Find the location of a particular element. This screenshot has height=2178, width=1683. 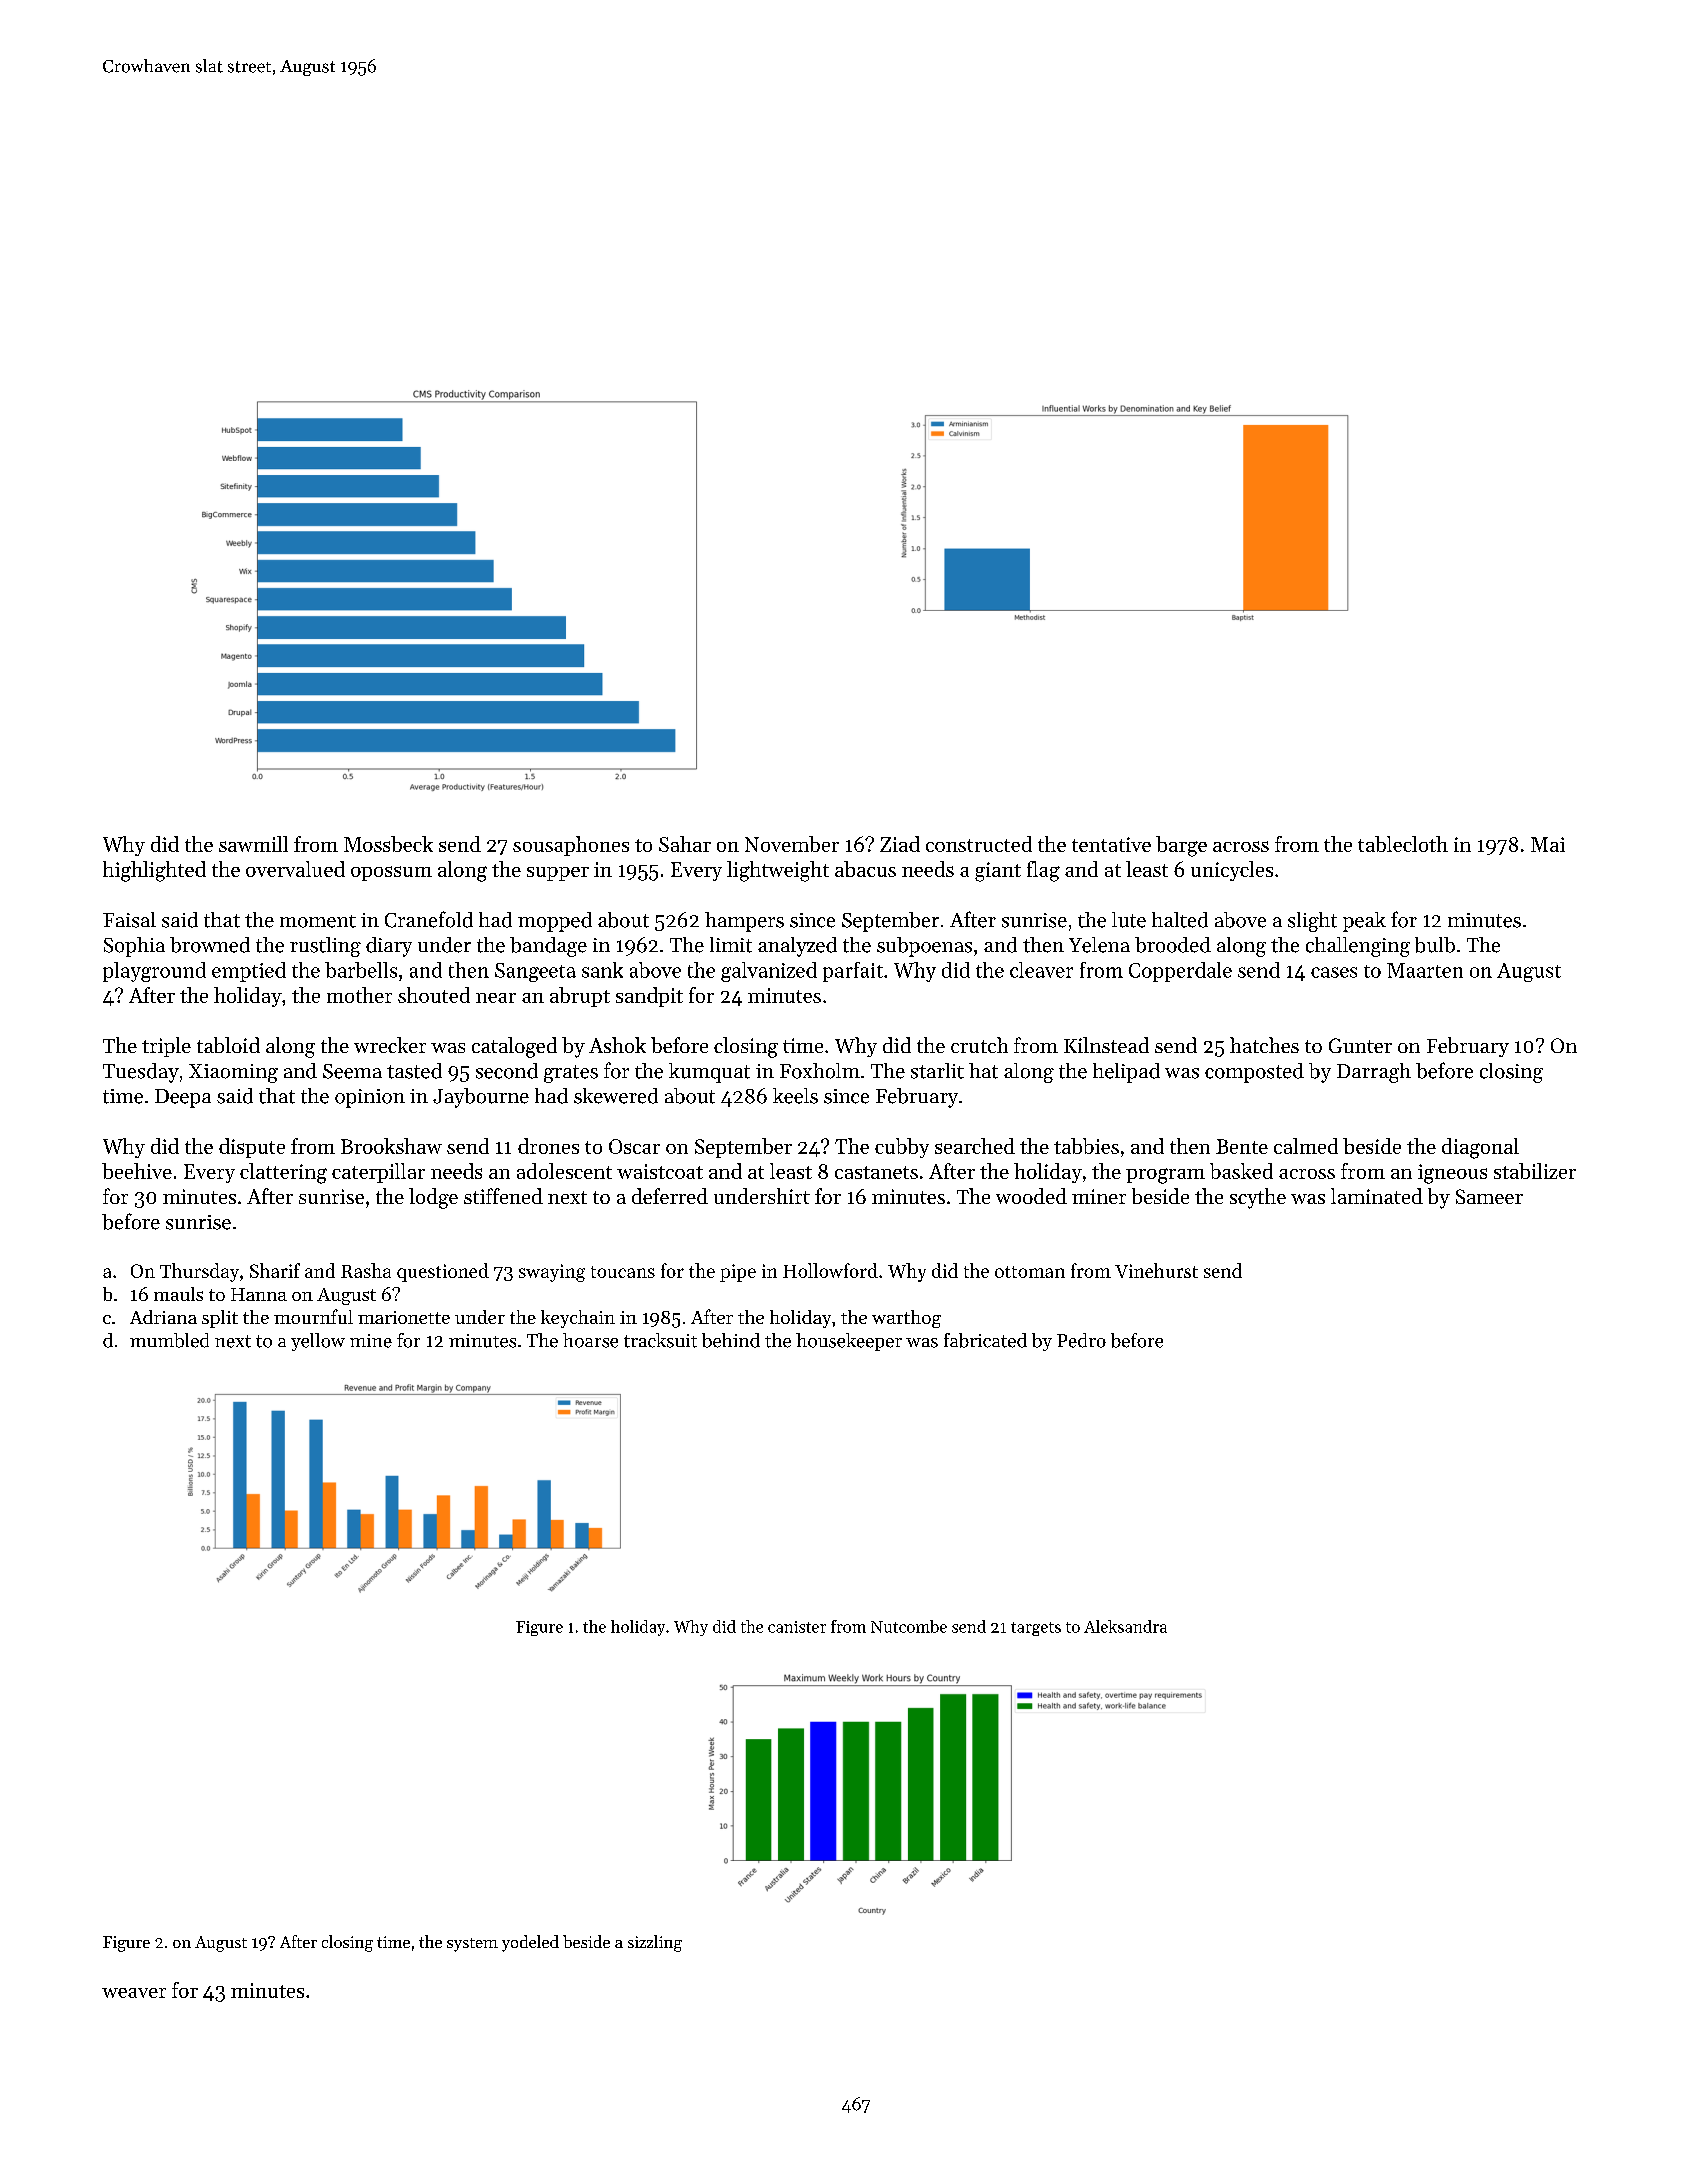

Aleksandra is located at coordinates (1125, 1626).
